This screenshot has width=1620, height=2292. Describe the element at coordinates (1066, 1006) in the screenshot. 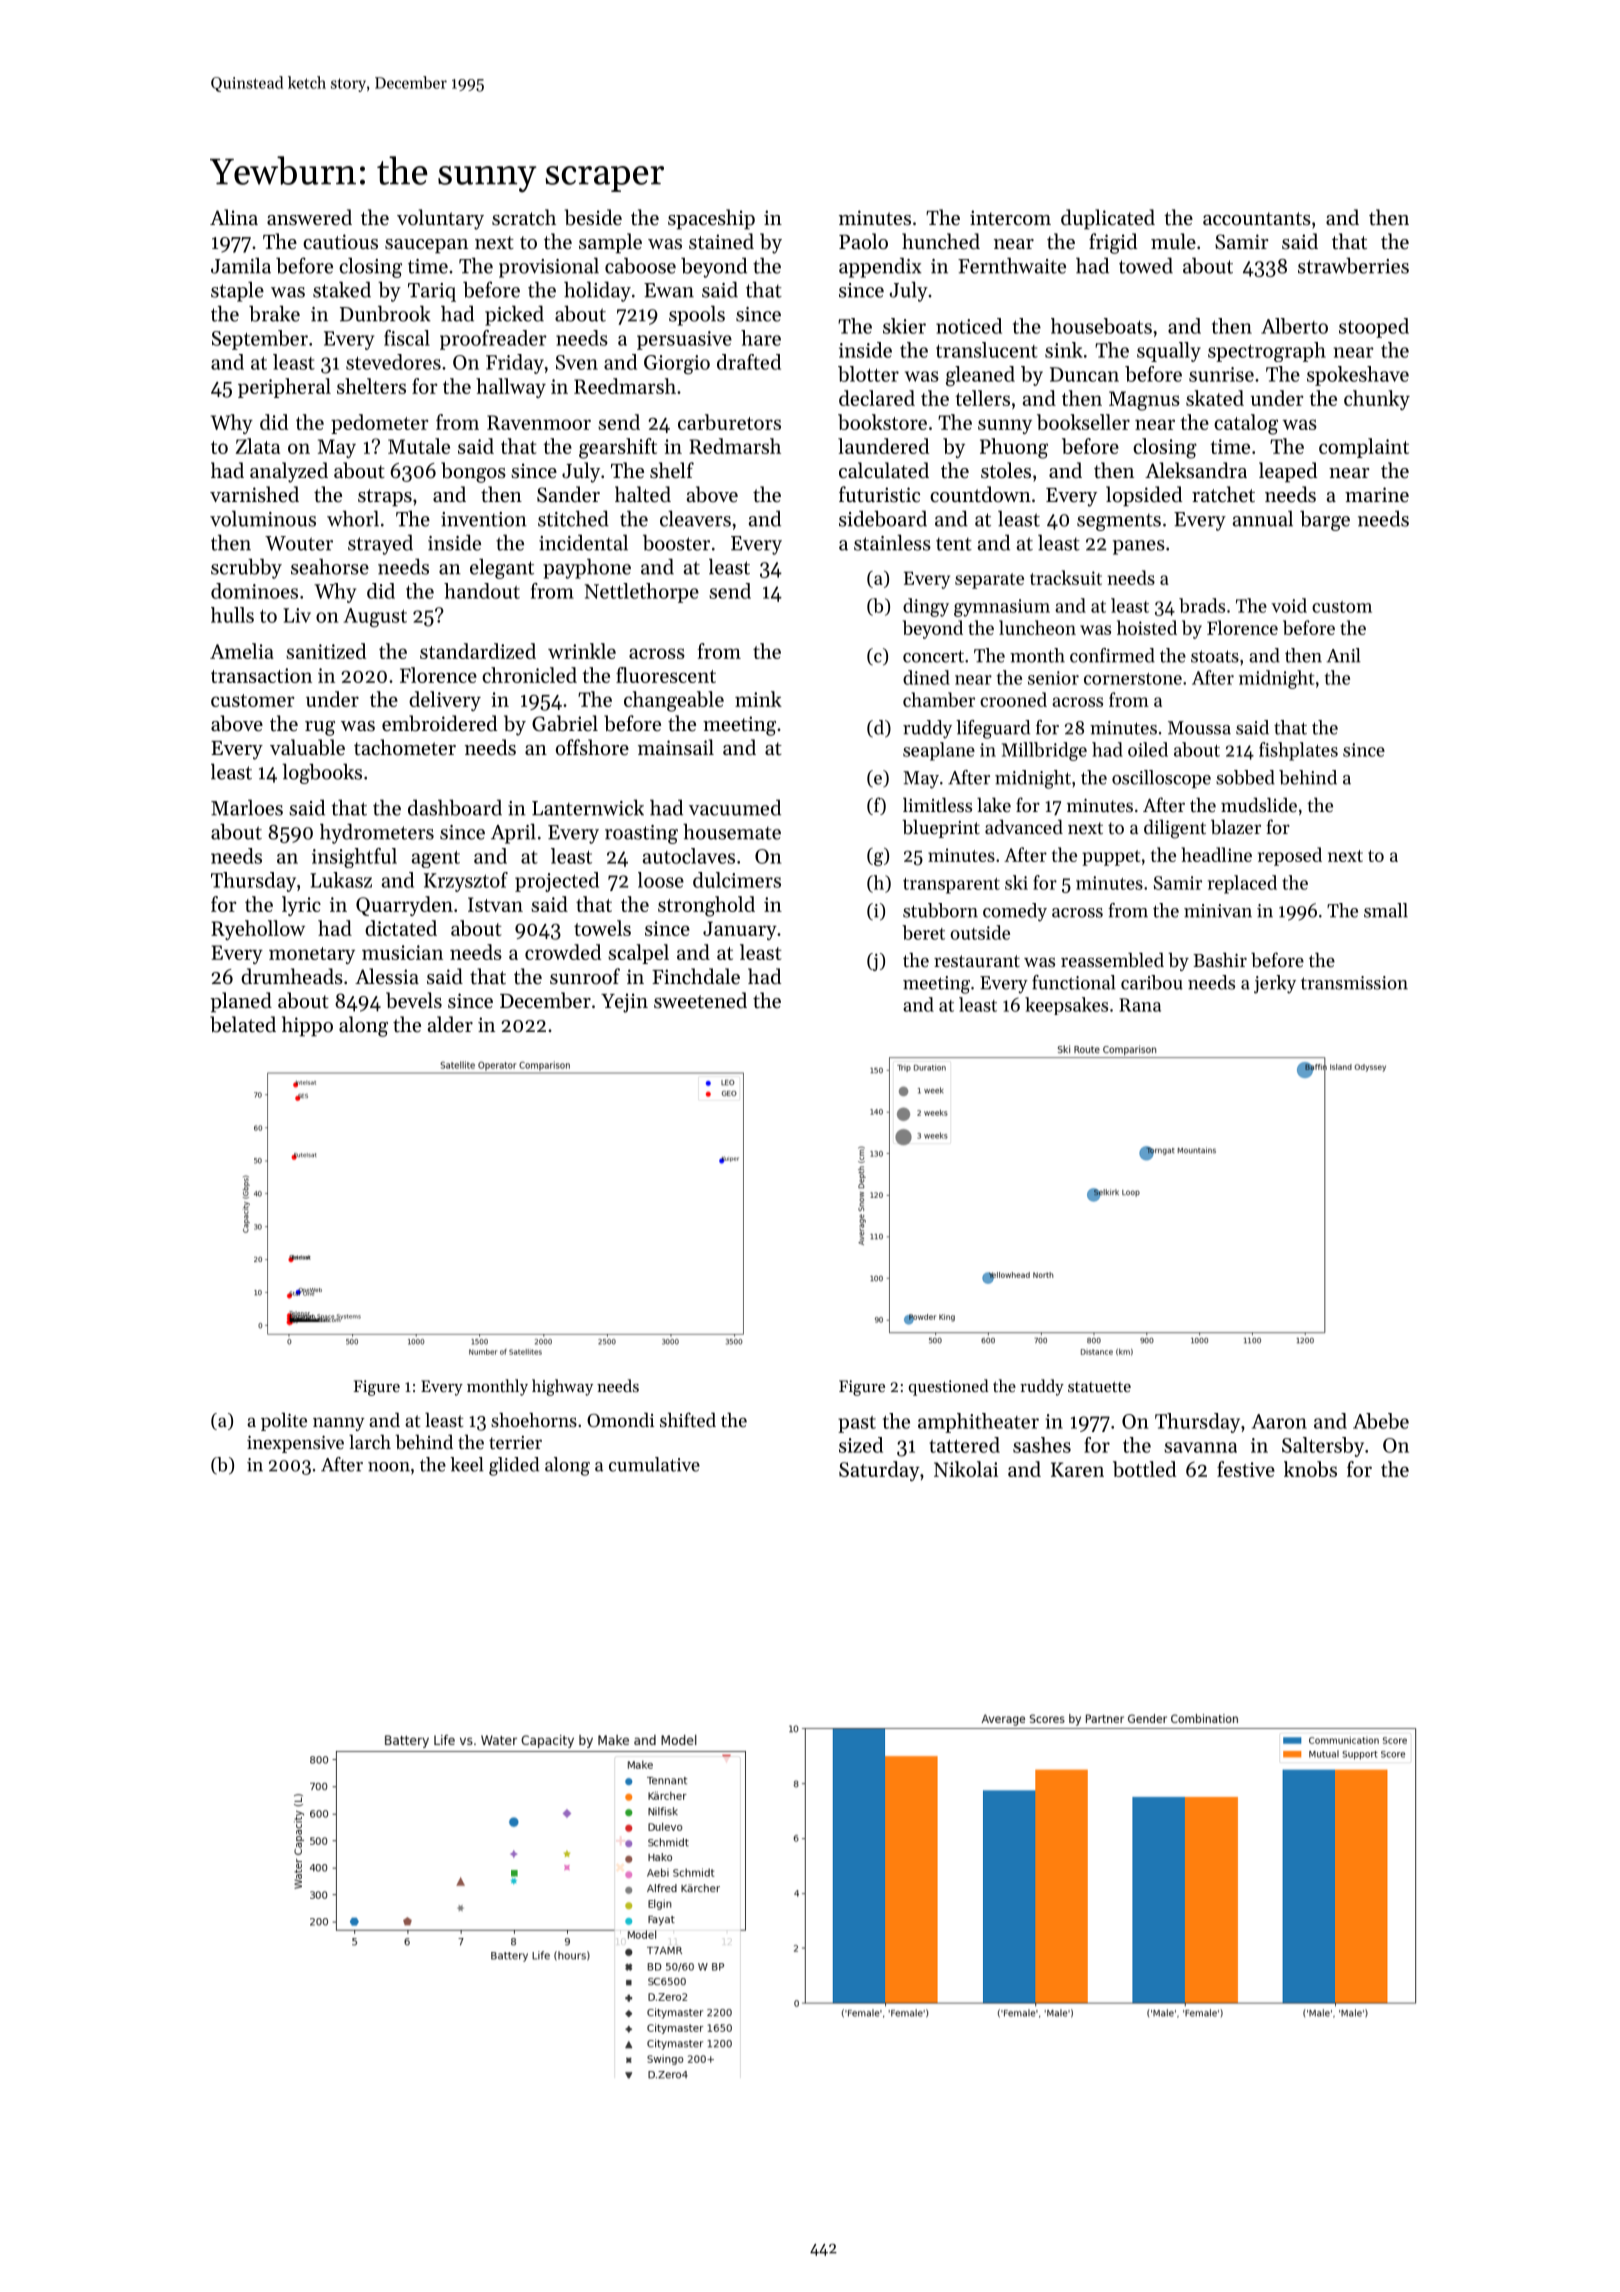

I see `keepsakes` at that location.
